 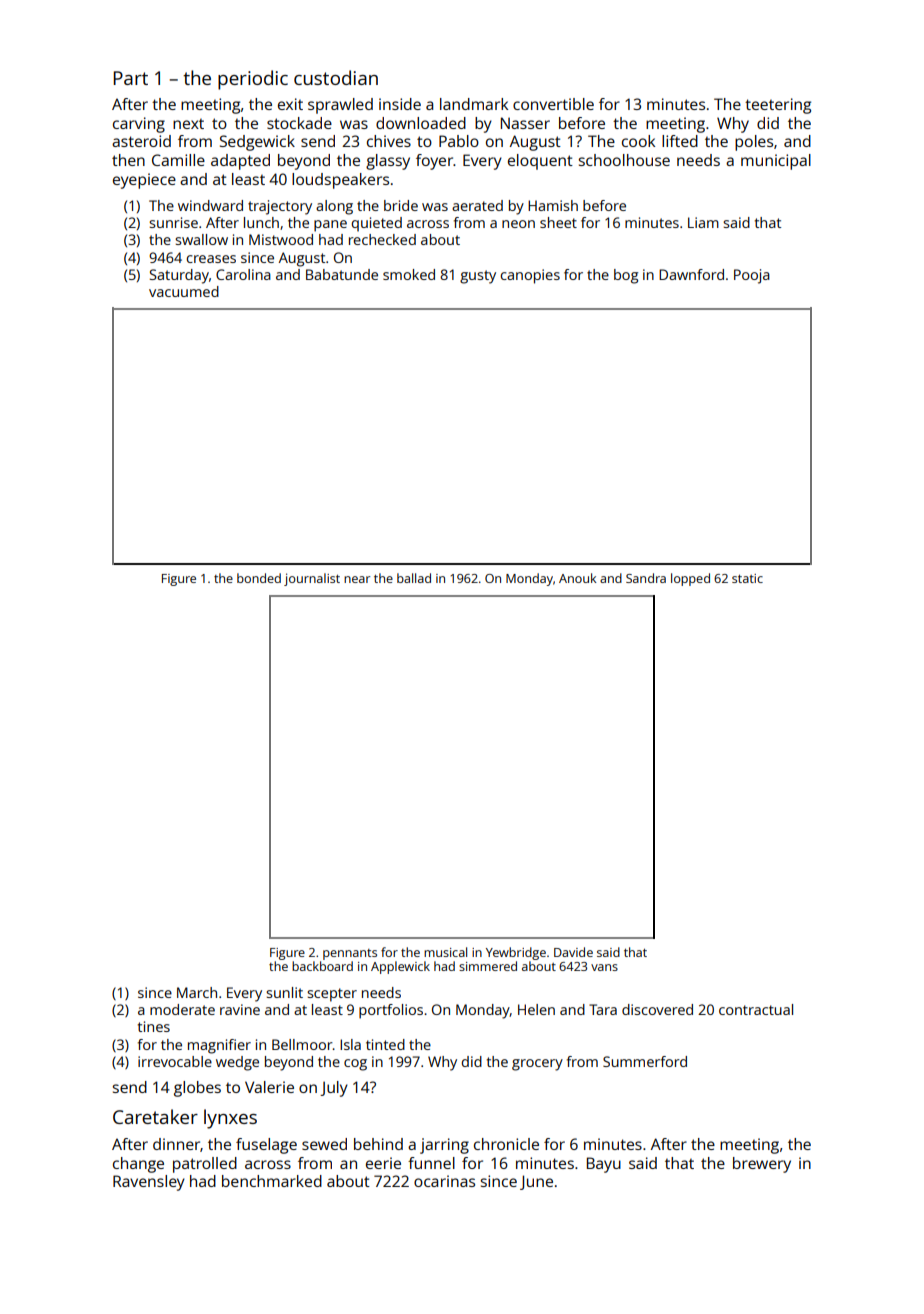 I want to click on lynxes, so click(x=230, y=1119).
